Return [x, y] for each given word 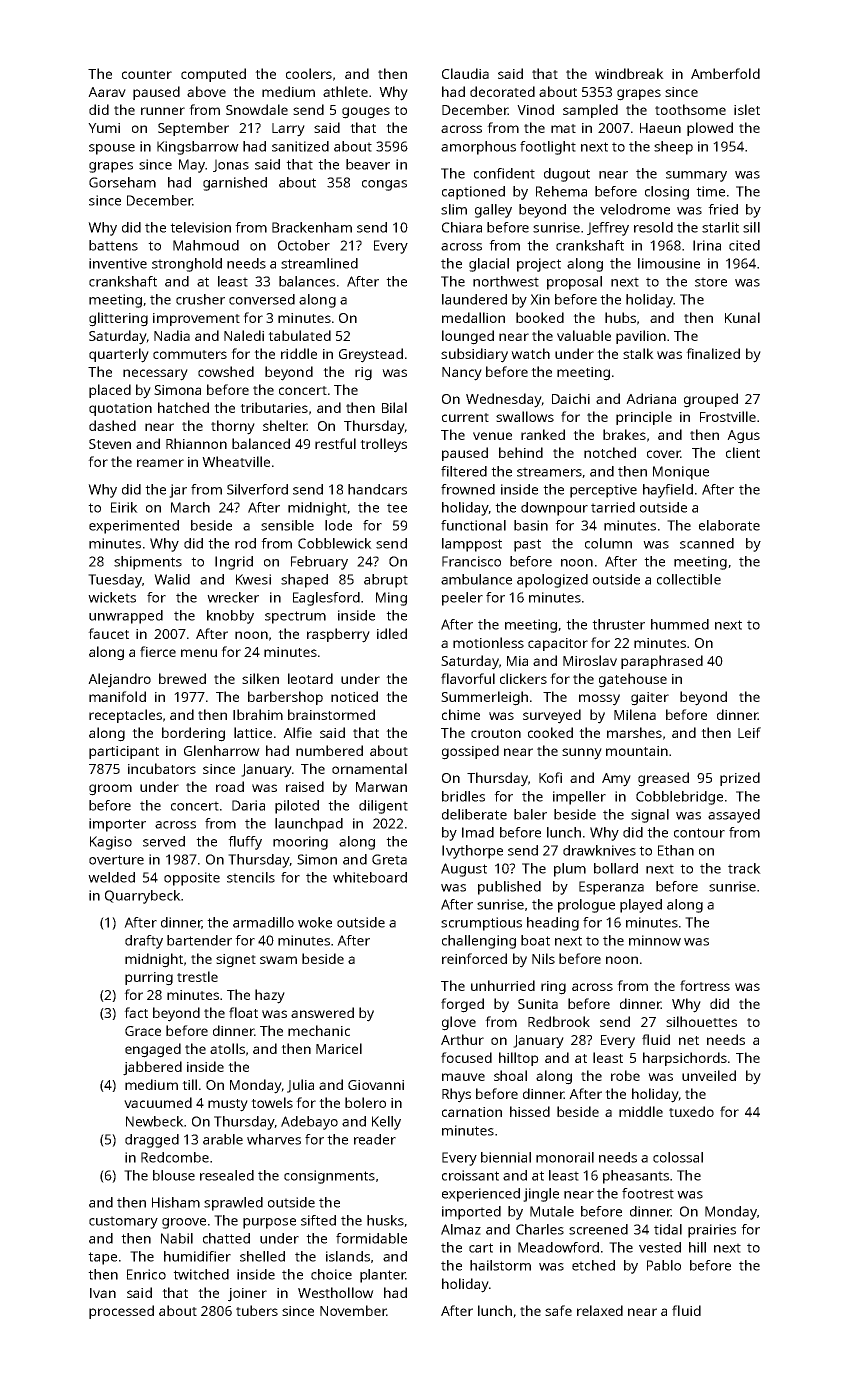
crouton [496, 733]
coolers [309, 73]
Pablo [664, 1265]
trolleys [383, 445]
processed [121, 1312]
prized [740, 779]
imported [471, 1213]
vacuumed [158, 1102]
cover [664, 454]
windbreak [629, 73]
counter [147, 74]
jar [178, 491]
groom [110, 790]
